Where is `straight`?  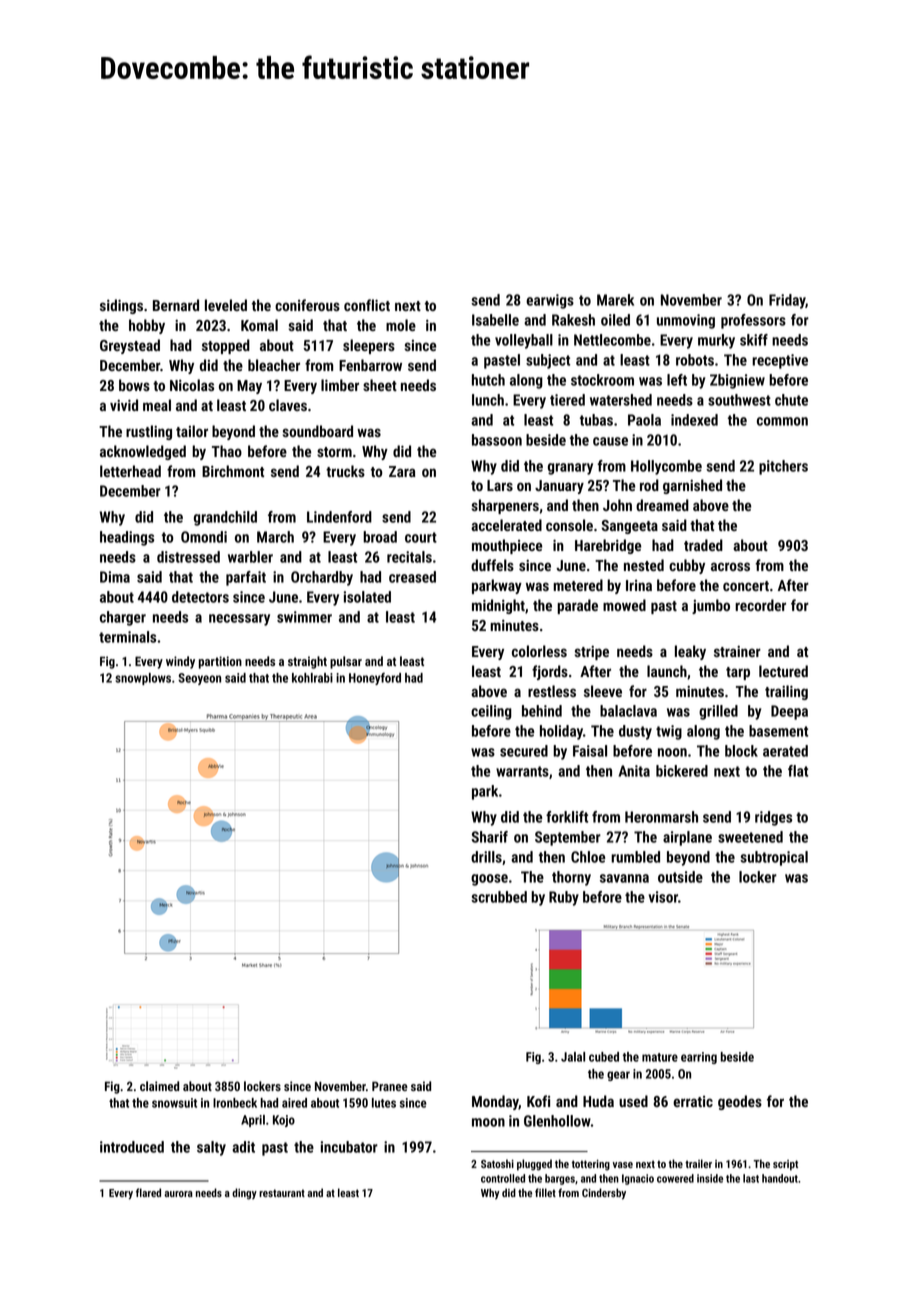
straight is located at coordinates (307, 662).
